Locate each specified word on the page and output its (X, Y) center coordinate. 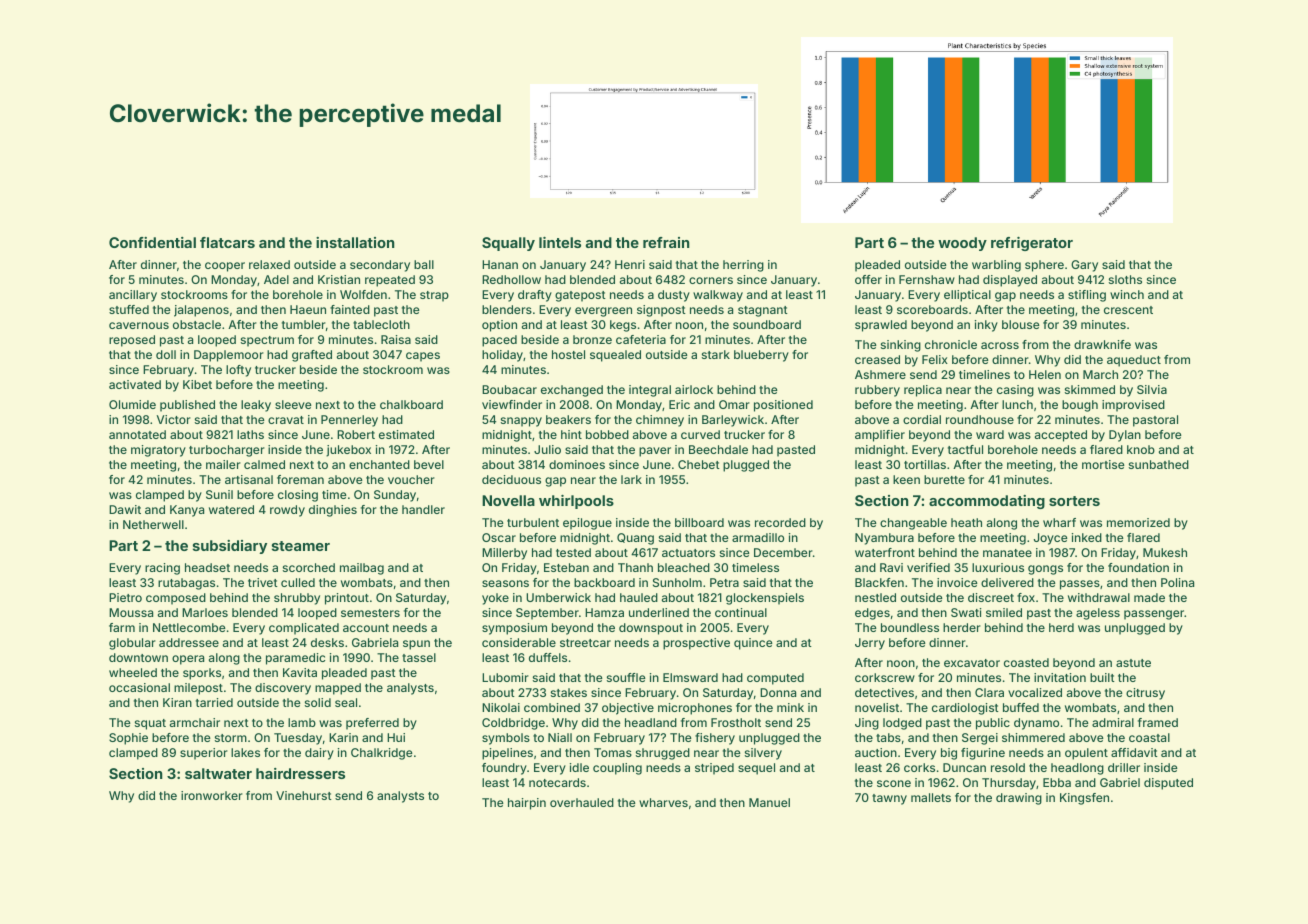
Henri (630, 264)
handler (423, 509)
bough (1080, 406)
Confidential (152, 242)
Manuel (769, 802)
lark (631, 479)
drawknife (1102, 344)
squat (150, 724)
